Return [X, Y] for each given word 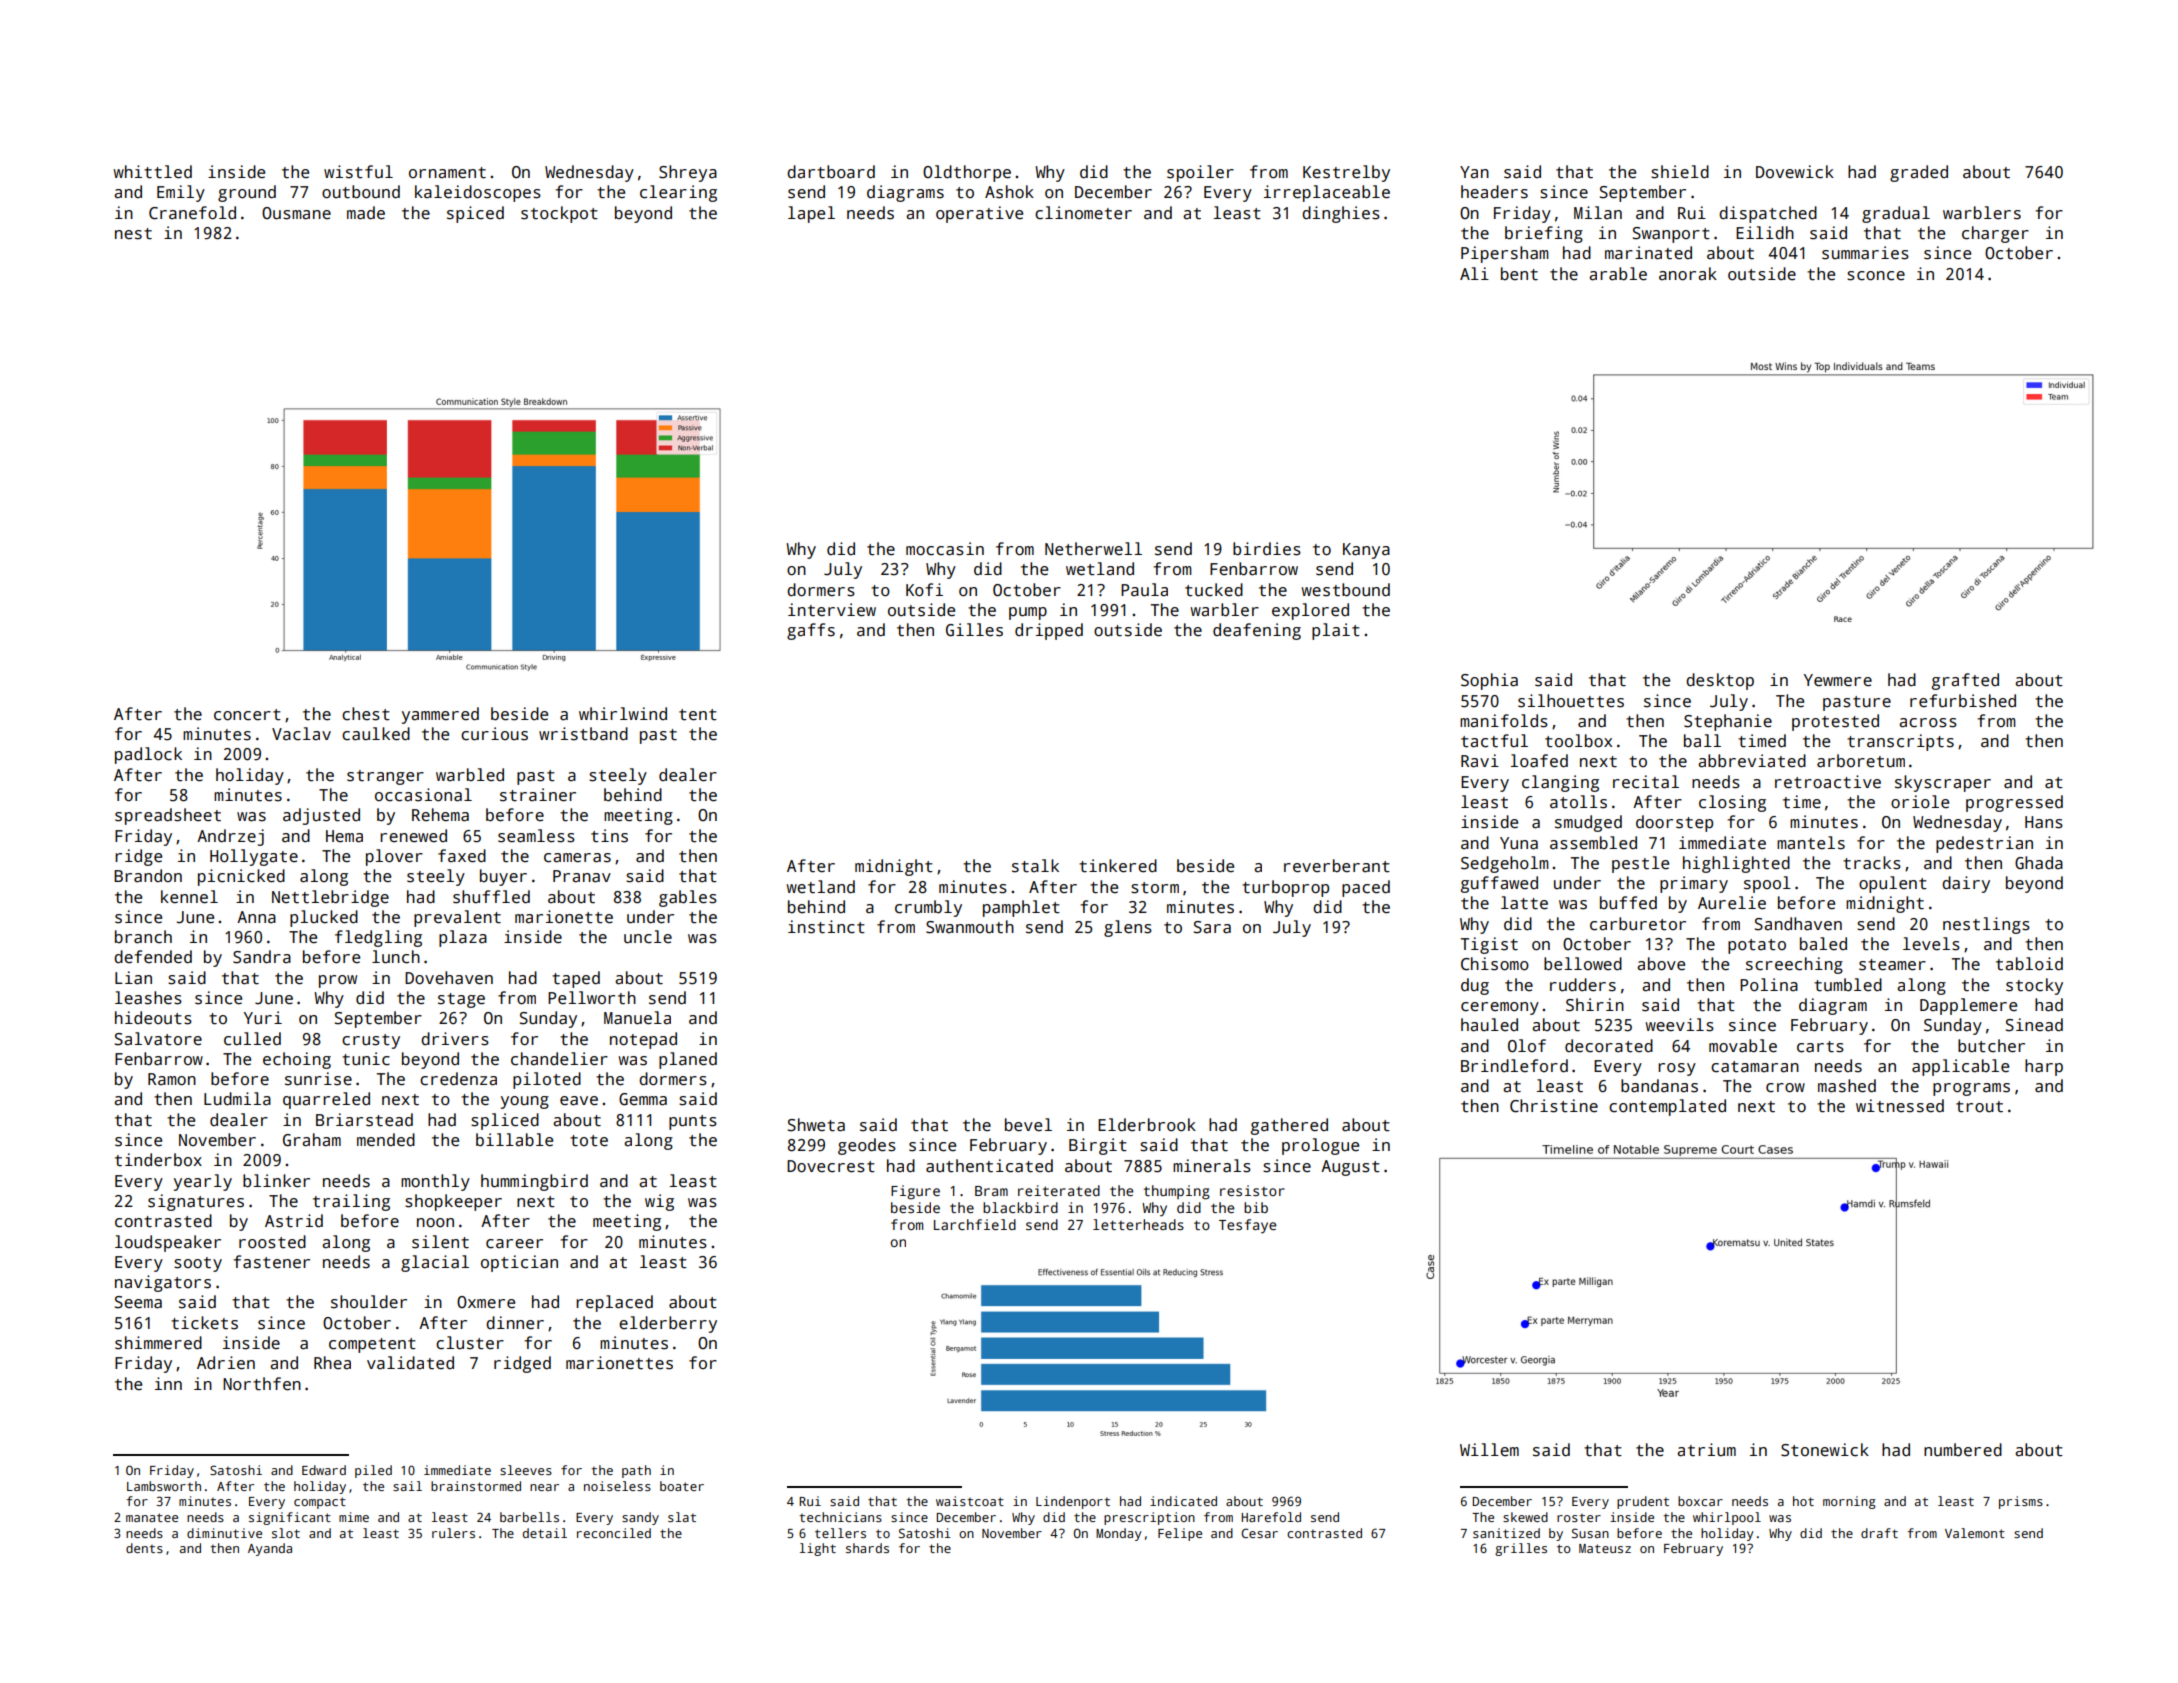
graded [1919, 173]
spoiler [1200, 173]
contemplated [1667, 1107]
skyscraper [1943, 783]
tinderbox [158, 1160]
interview [832, 610]
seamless [536, 836]
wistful [358, 172]
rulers [453, 1533]
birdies [1267, 549]
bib [1256, 1207]
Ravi [1480, 761]
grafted [1965, 681]
